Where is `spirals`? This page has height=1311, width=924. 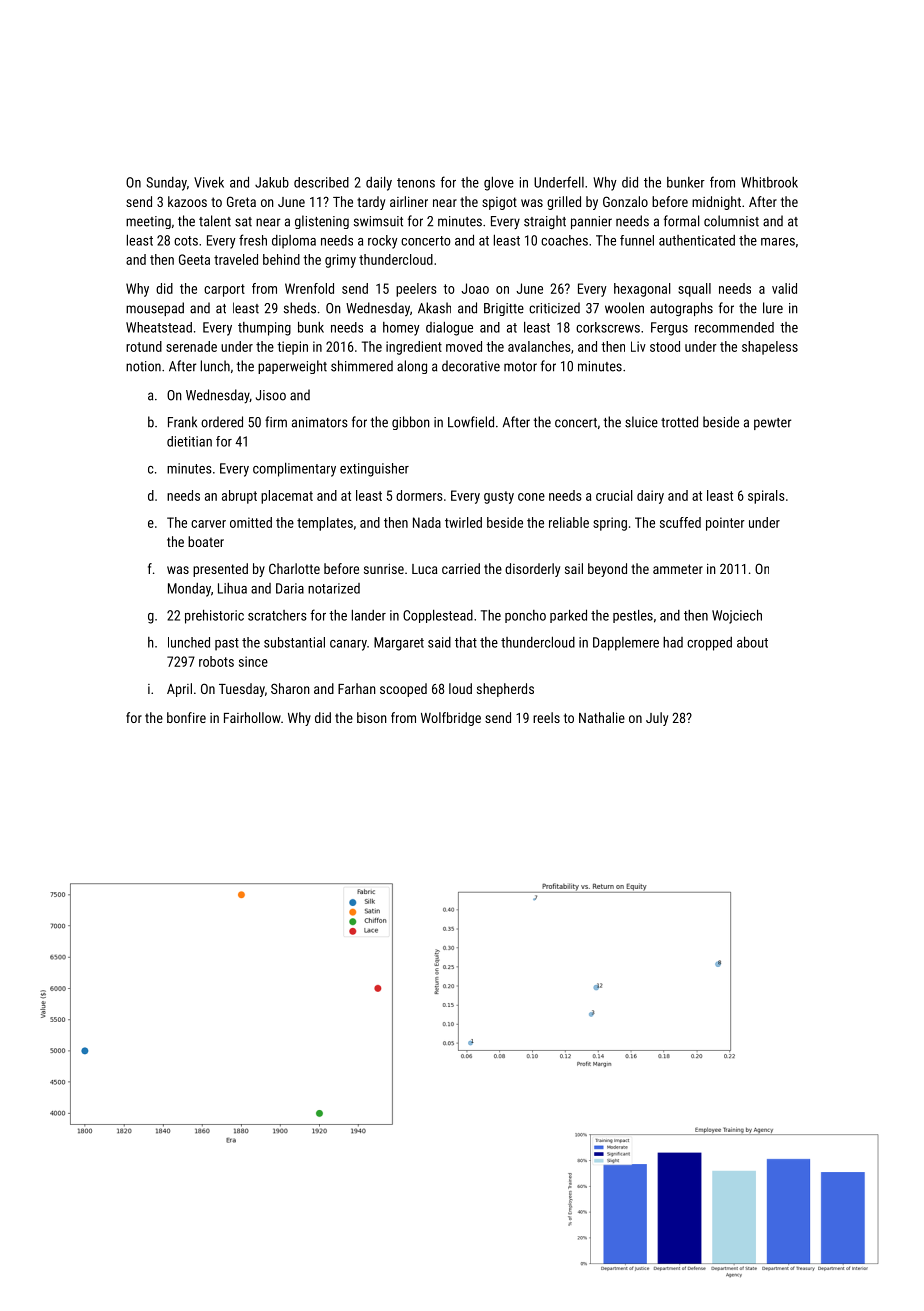
spirals is located at coordinates (766, 497).
